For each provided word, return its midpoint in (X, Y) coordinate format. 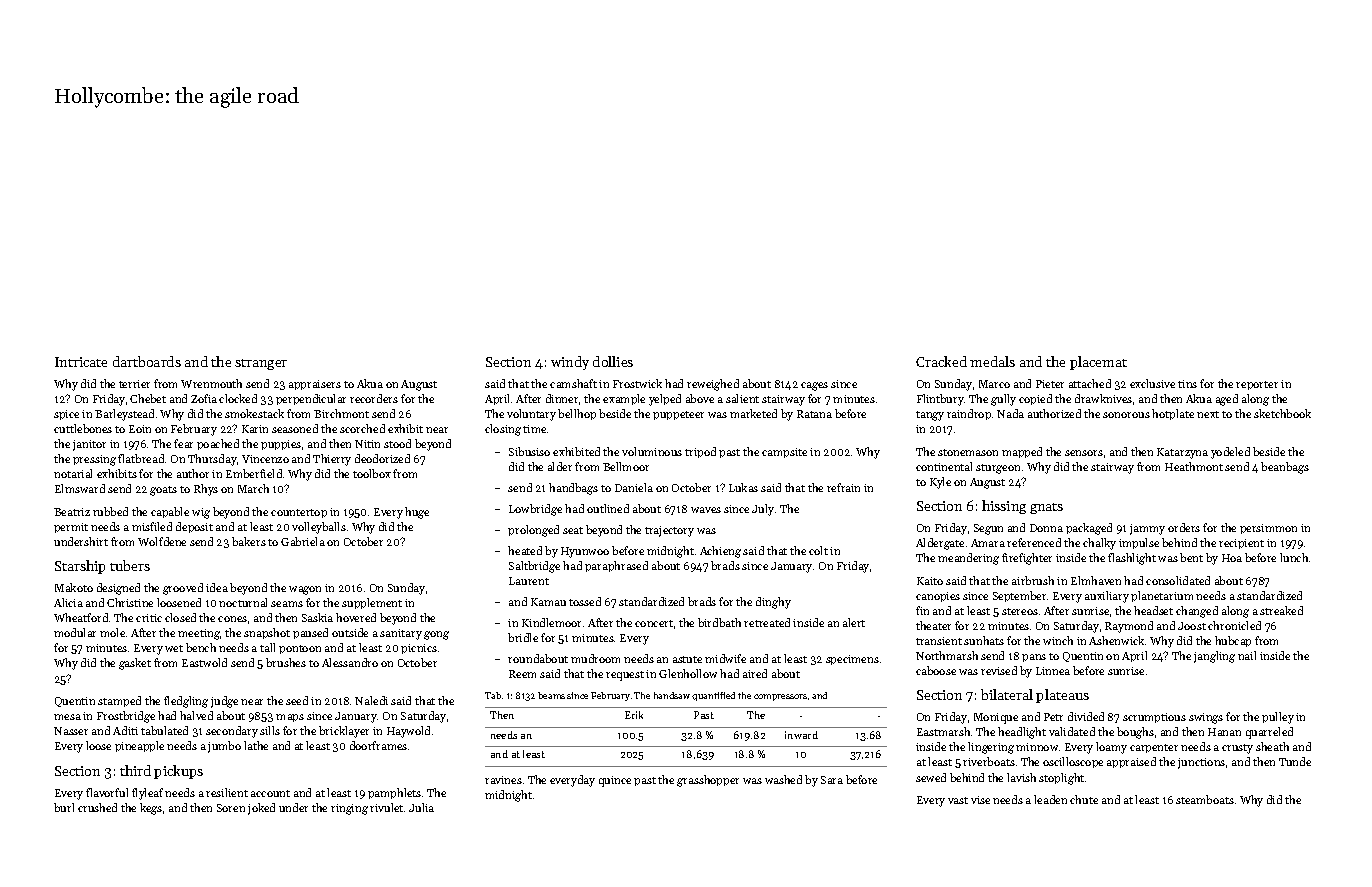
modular (75, 632)
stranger (261, 364)
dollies (613, 361)
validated (1072, 731)
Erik (634, 715)
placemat (1098, 363)
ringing (349, 809)
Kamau (548, 602)
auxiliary (1107, 597)
